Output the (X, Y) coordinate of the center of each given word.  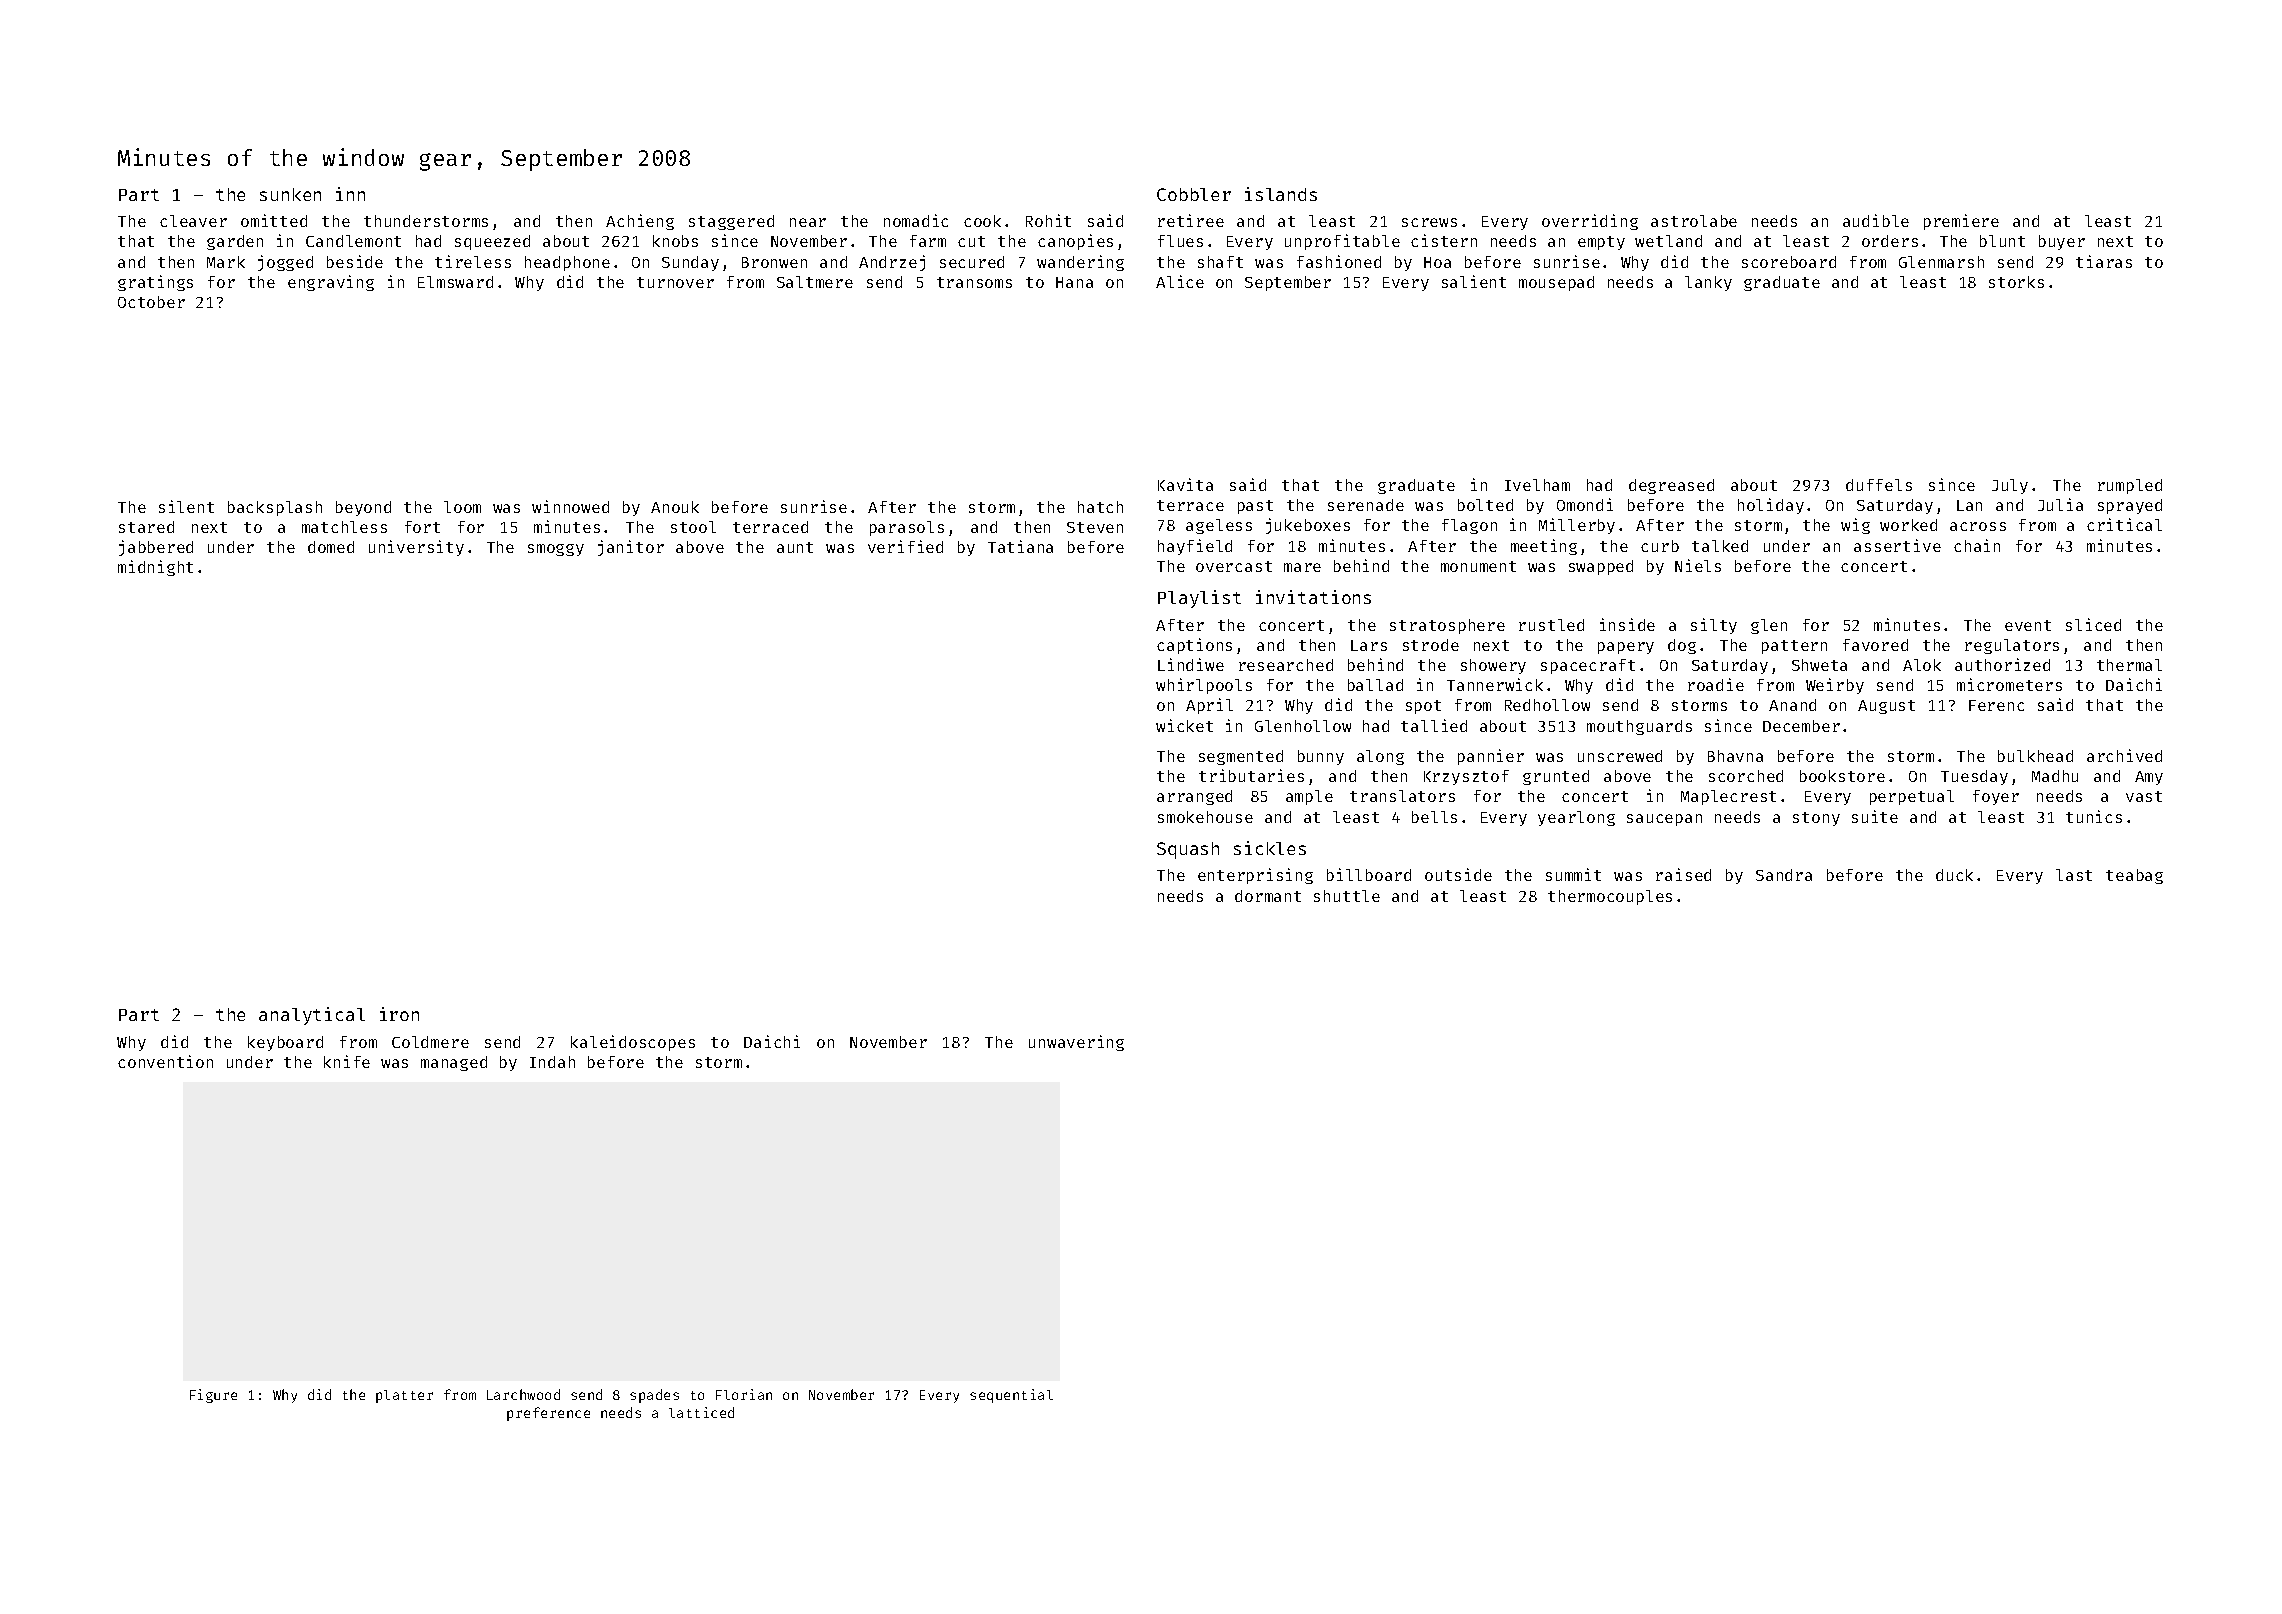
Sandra (1784, 875)
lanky (1708, 283)
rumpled (2130, 486)
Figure (213, 1396)
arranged (1194, 797)
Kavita (1185, 484)
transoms (974, 282)
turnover (675, 282)
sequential (1011, 1396)
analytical (312, 1016)
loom (462, 507)
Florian (744, 1394)
